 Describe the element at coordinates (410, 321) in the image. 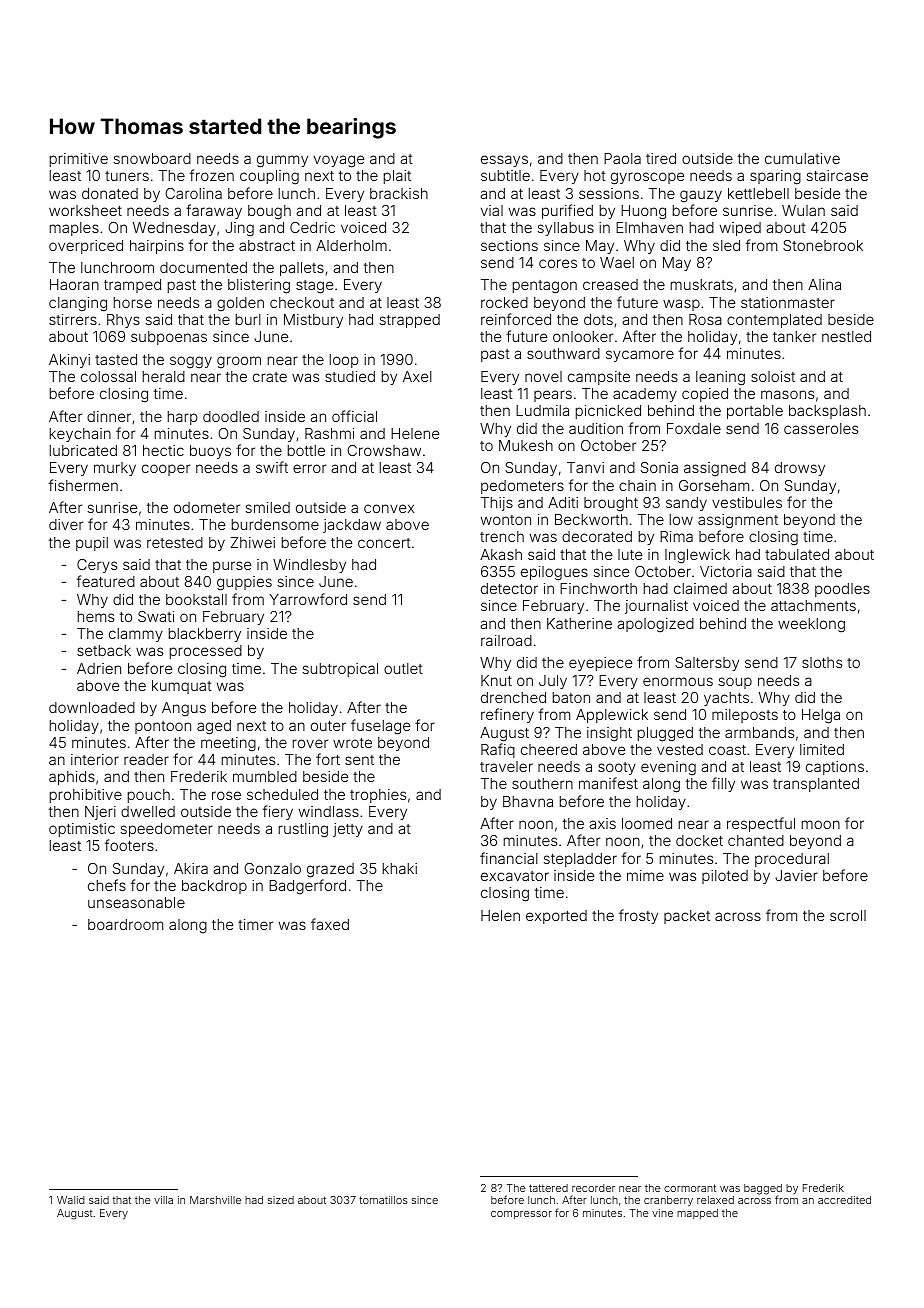

I see `strapped` at that location.
